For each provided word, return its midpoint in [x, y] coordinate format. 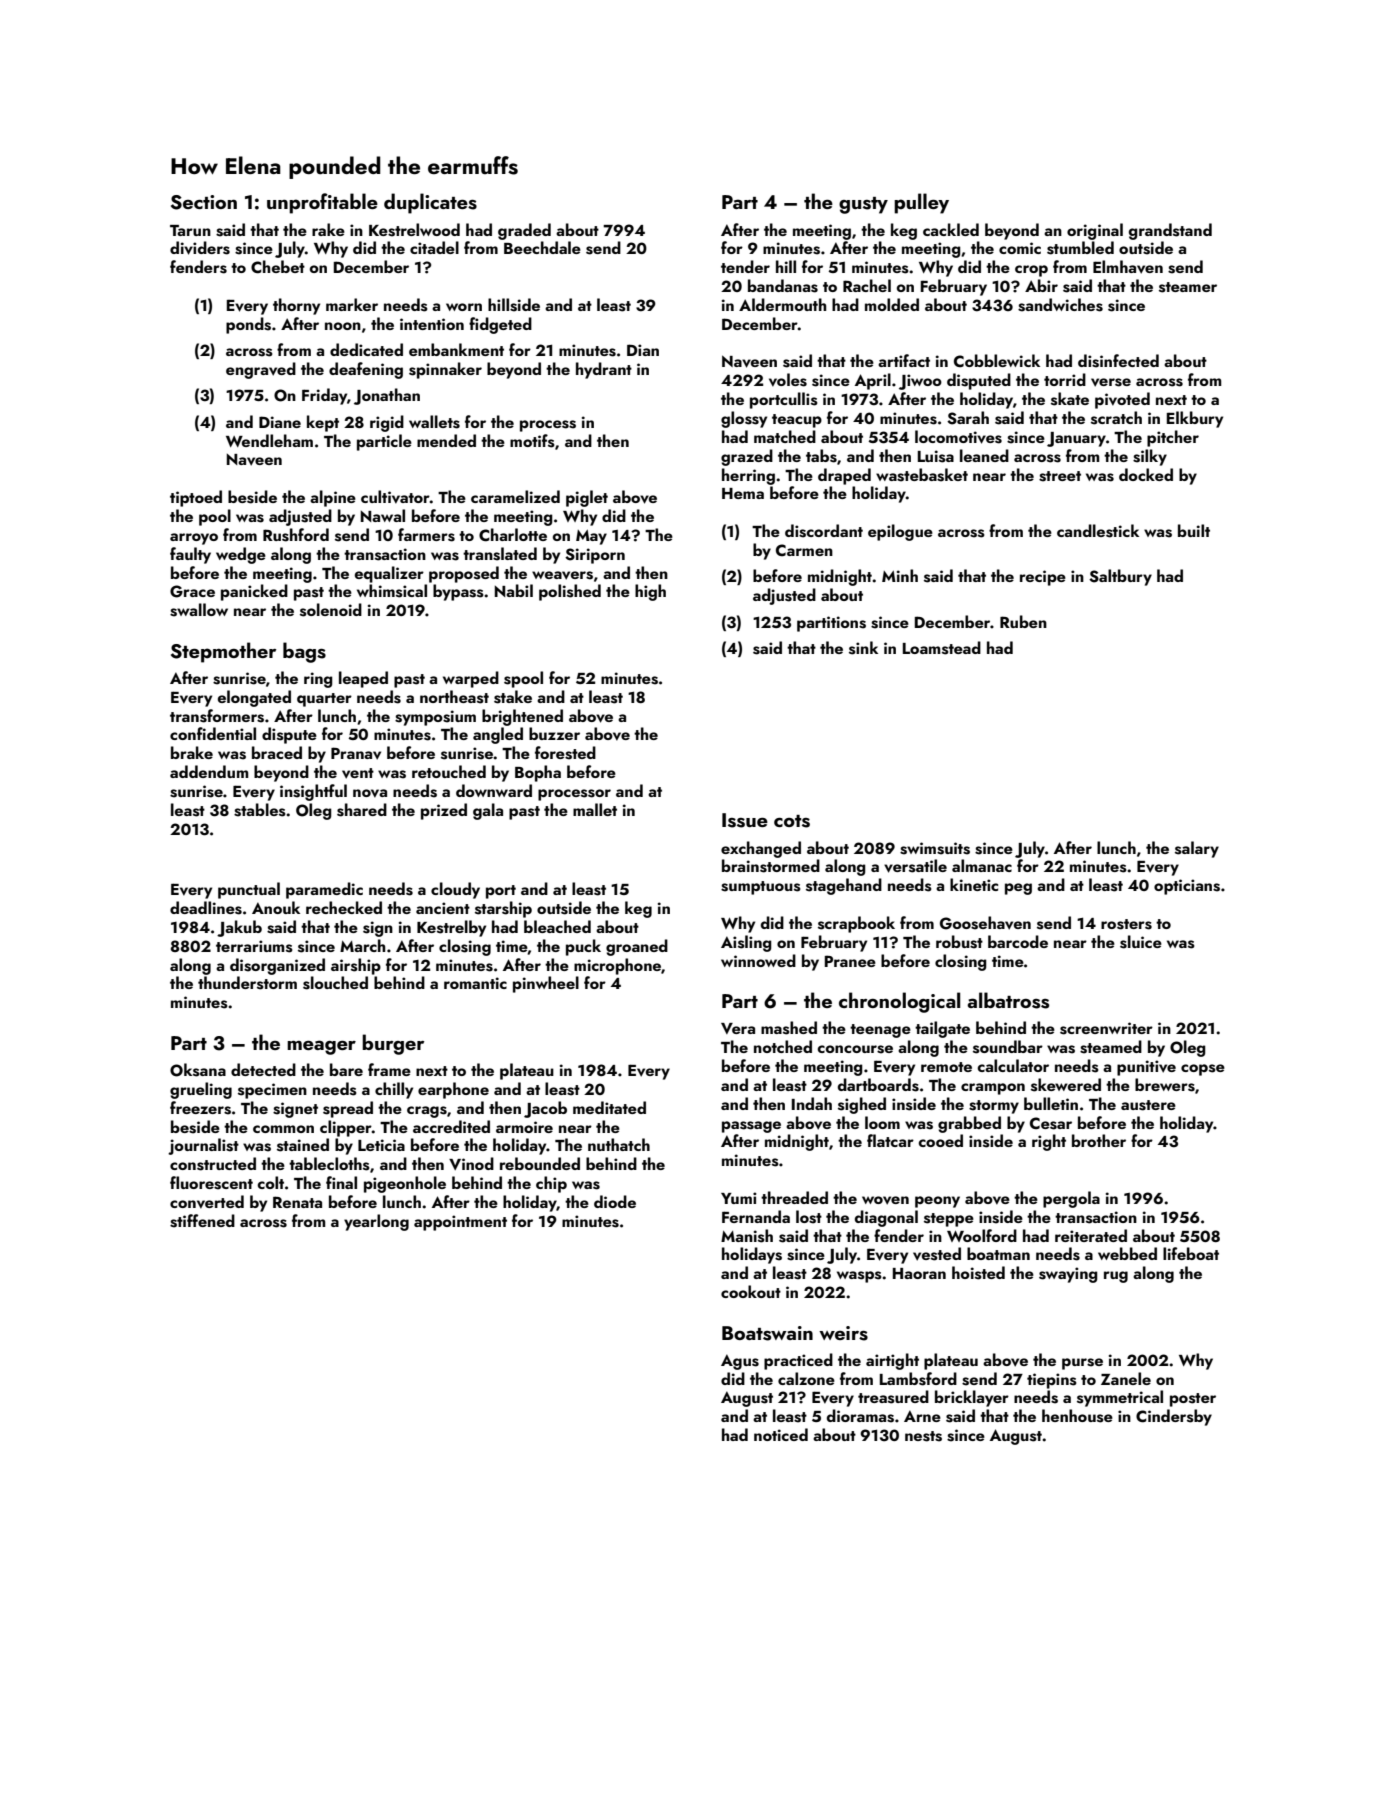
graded [524, 231]
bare [346, 1069]
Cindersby [1174, 1417]
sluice [1141, 942]
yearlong [376, 1222]
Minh [900, 575]
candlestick [1098, 531]
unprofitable [322, 203]
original [1095, 231]
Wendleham [269, 440]
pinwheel [546, 984]
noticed [781, 1434]
